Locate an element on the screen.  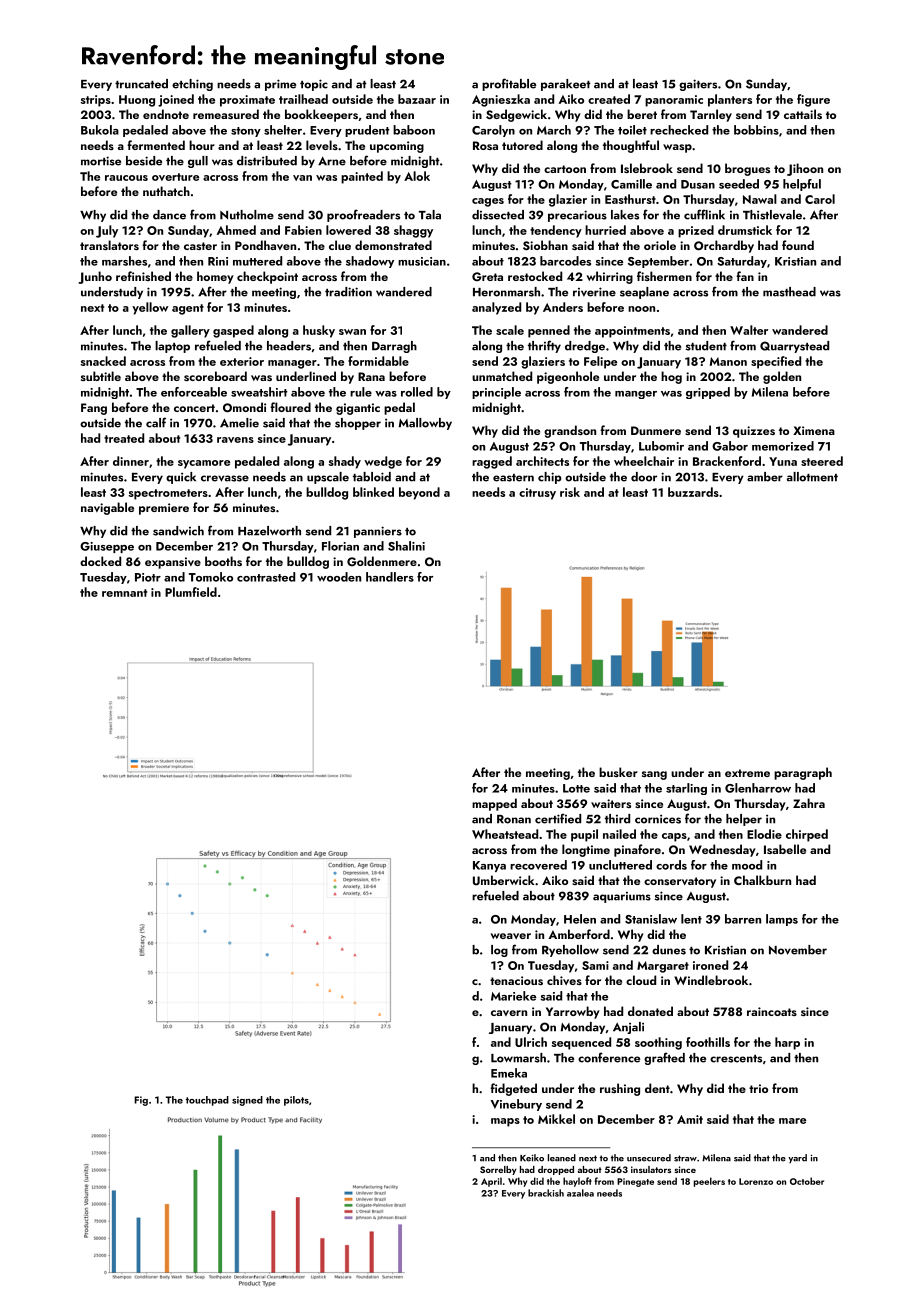
musician is located at coordinates (422, 261).
